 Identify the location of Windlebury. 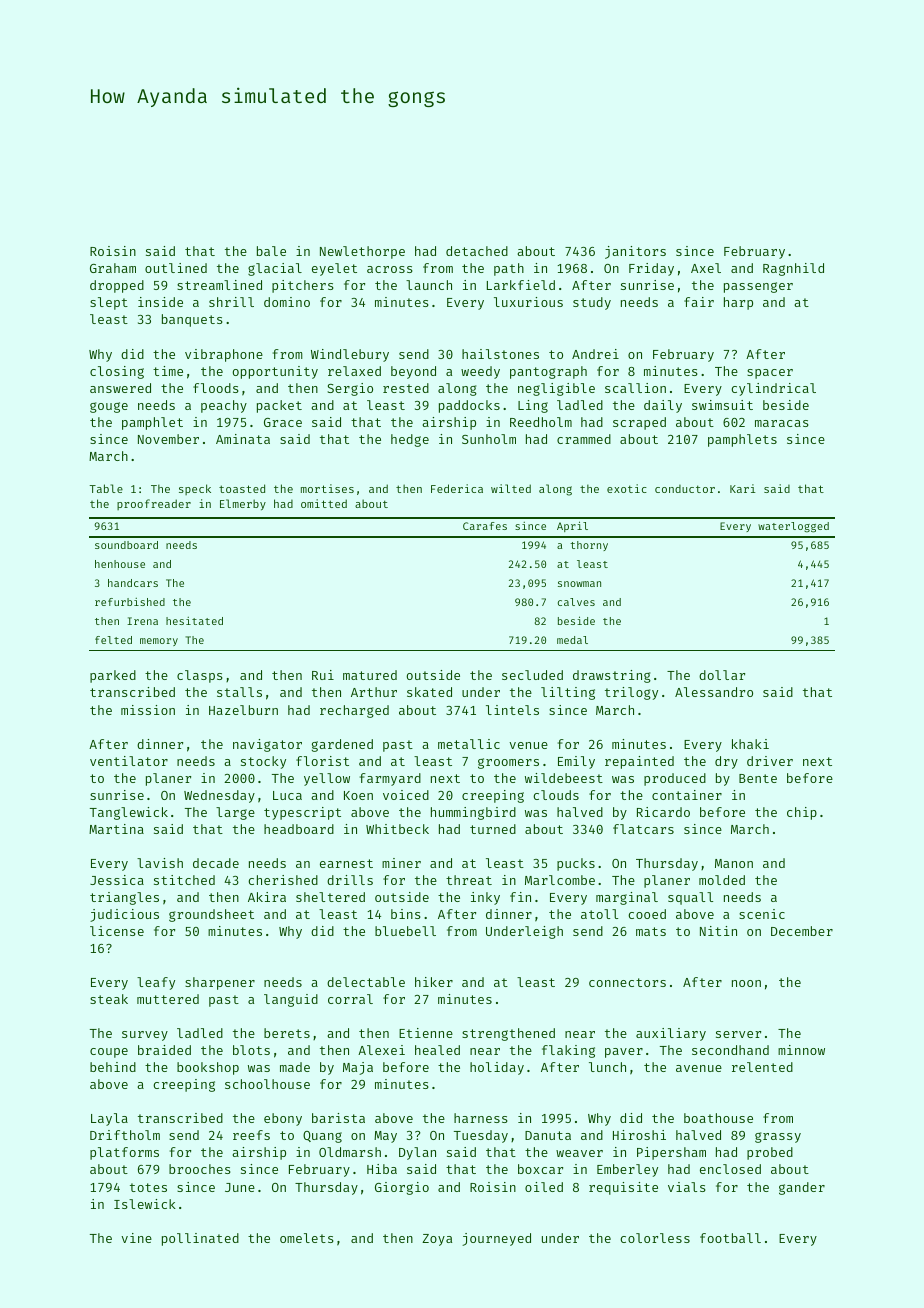
(350, 355).
